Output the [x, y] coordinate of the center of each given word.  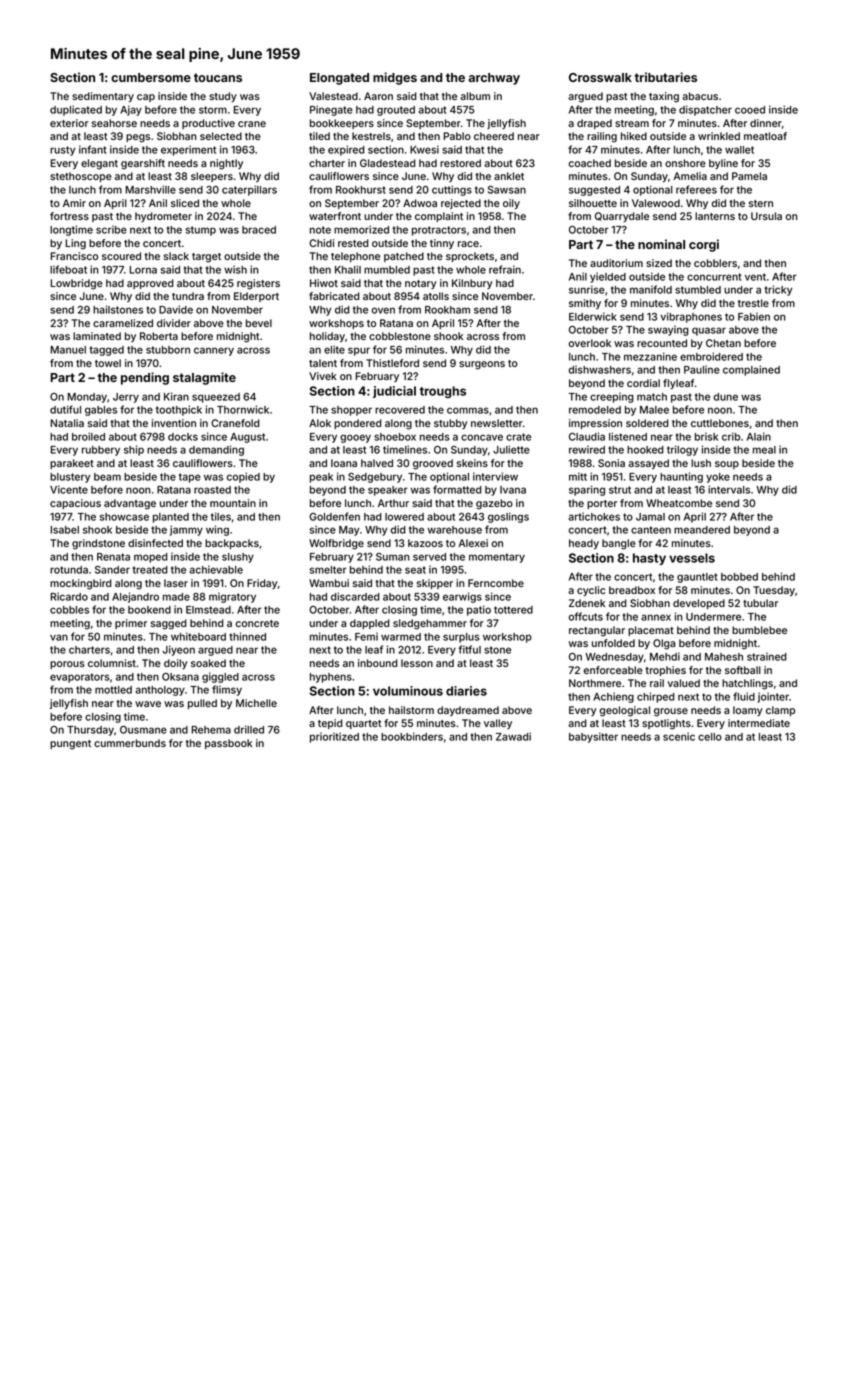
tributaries [666, 77]
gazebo [494, 504]
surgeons [482, 365]
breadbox [632, 590]
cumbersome [151, 77]
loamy [747, 711]
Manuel [68, 350]
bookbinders [412, 736]
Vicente [69, 489]
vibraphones [691, 317]
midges [395, 78]
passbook [228, 744]
